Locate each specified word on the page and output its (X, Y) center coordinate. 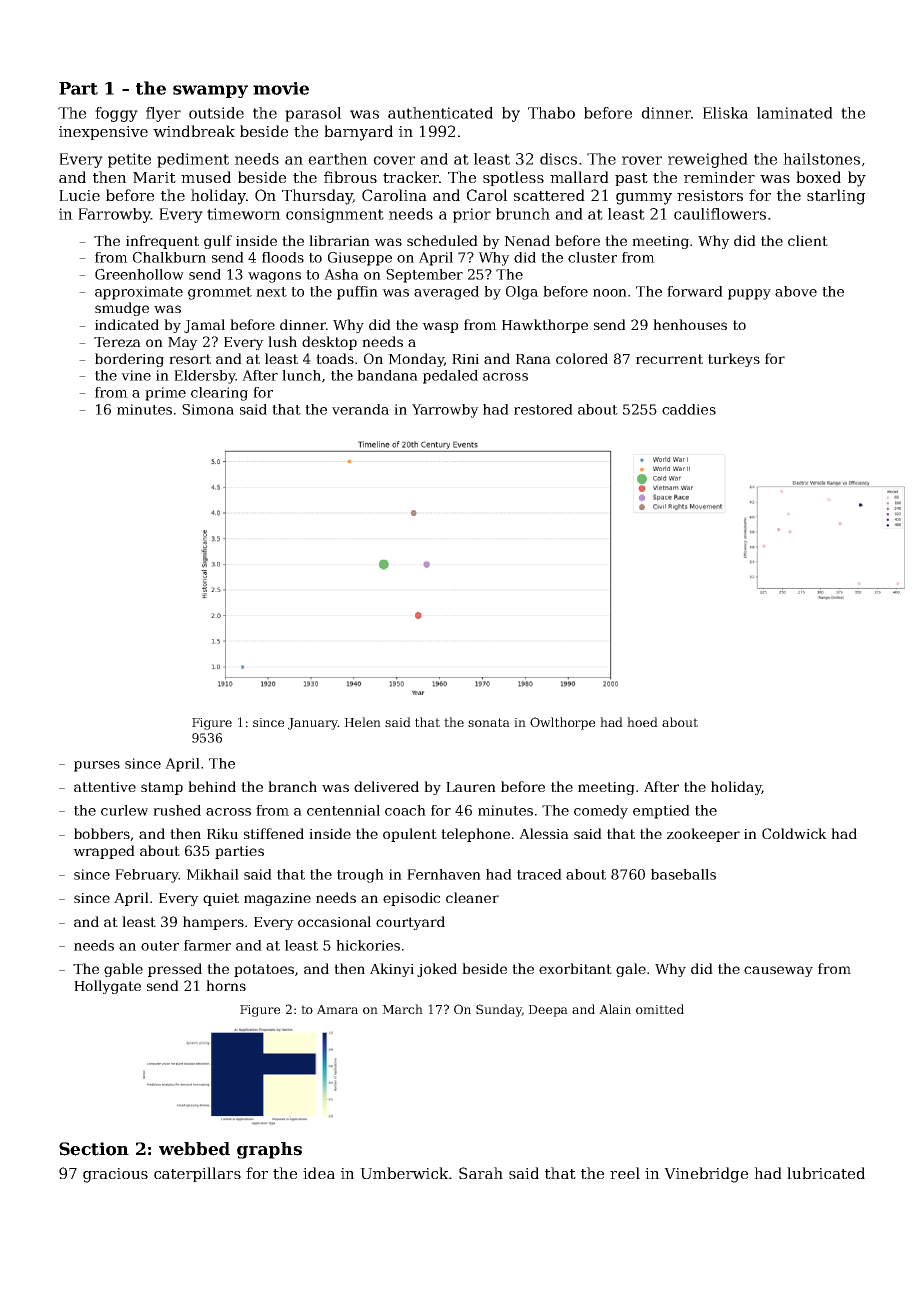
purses (97, 766)
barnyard (358, 133)
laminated (795, 113)
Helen (362, 722)
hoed (642, 722)
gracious (115, 1175)
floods (283, 257)
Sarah (481, 1173)
